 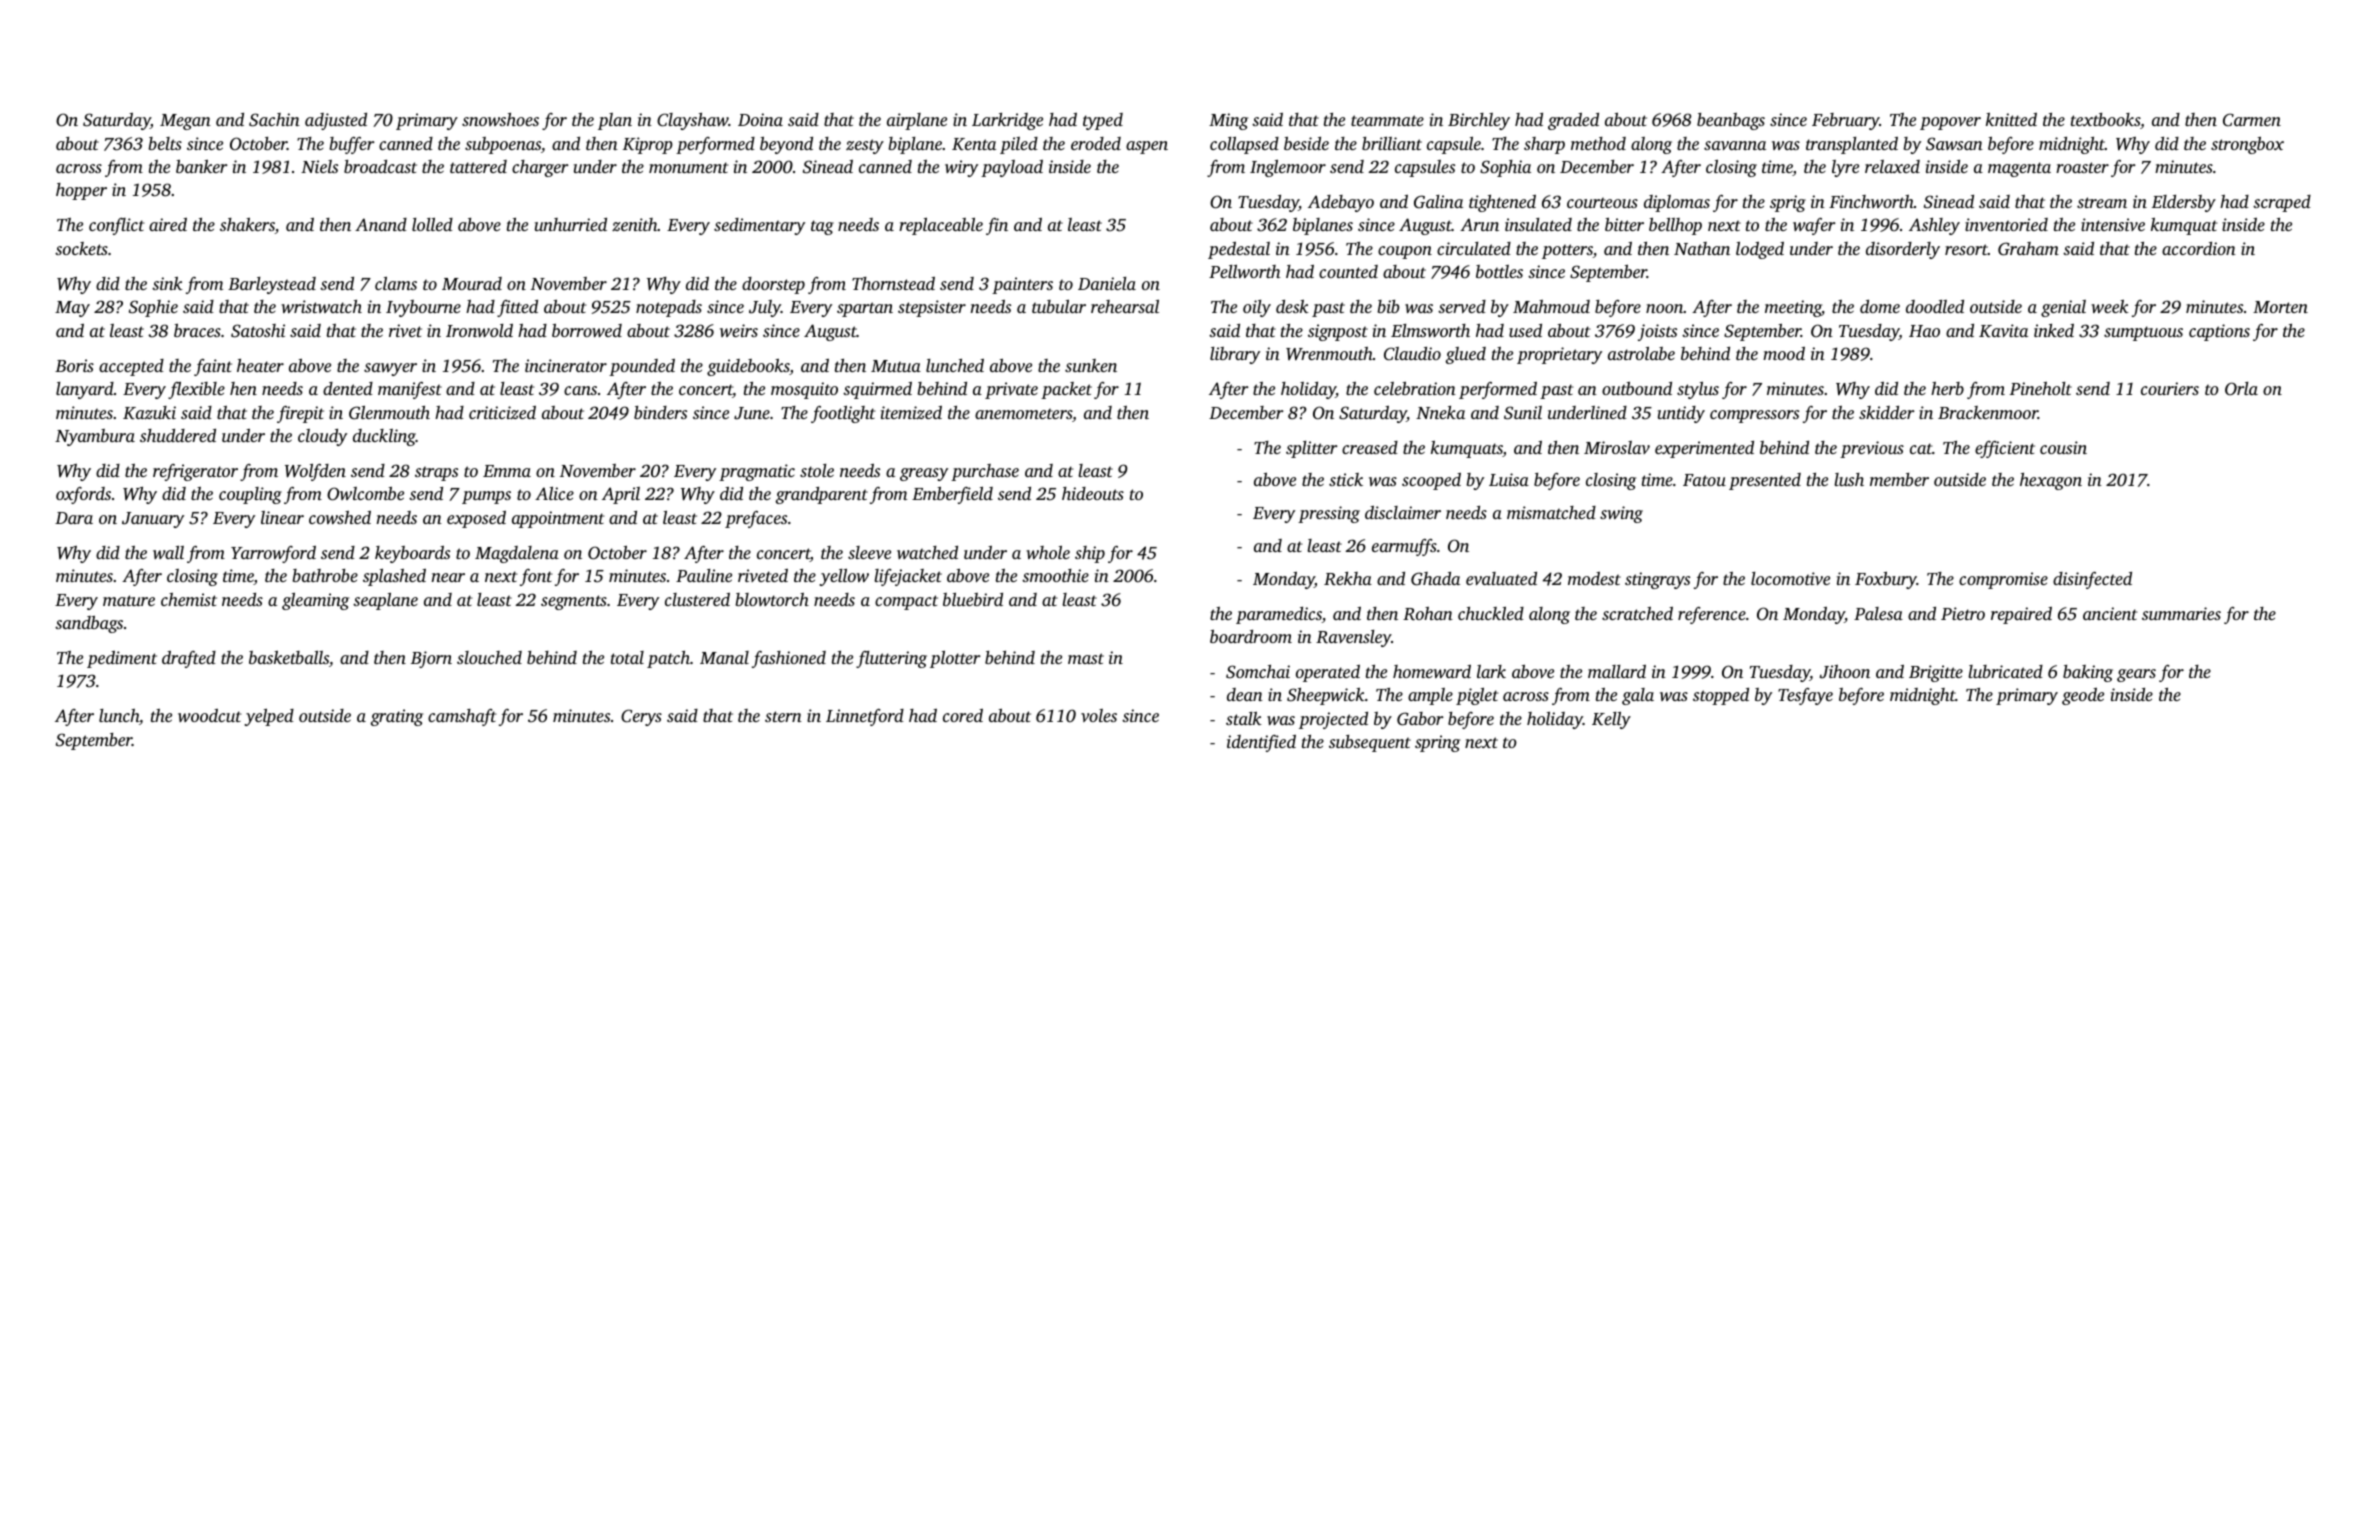 What do you see at coordinates (2092, 580) in the image?
I see `disinfected` at bounding box center [2092, 580].
